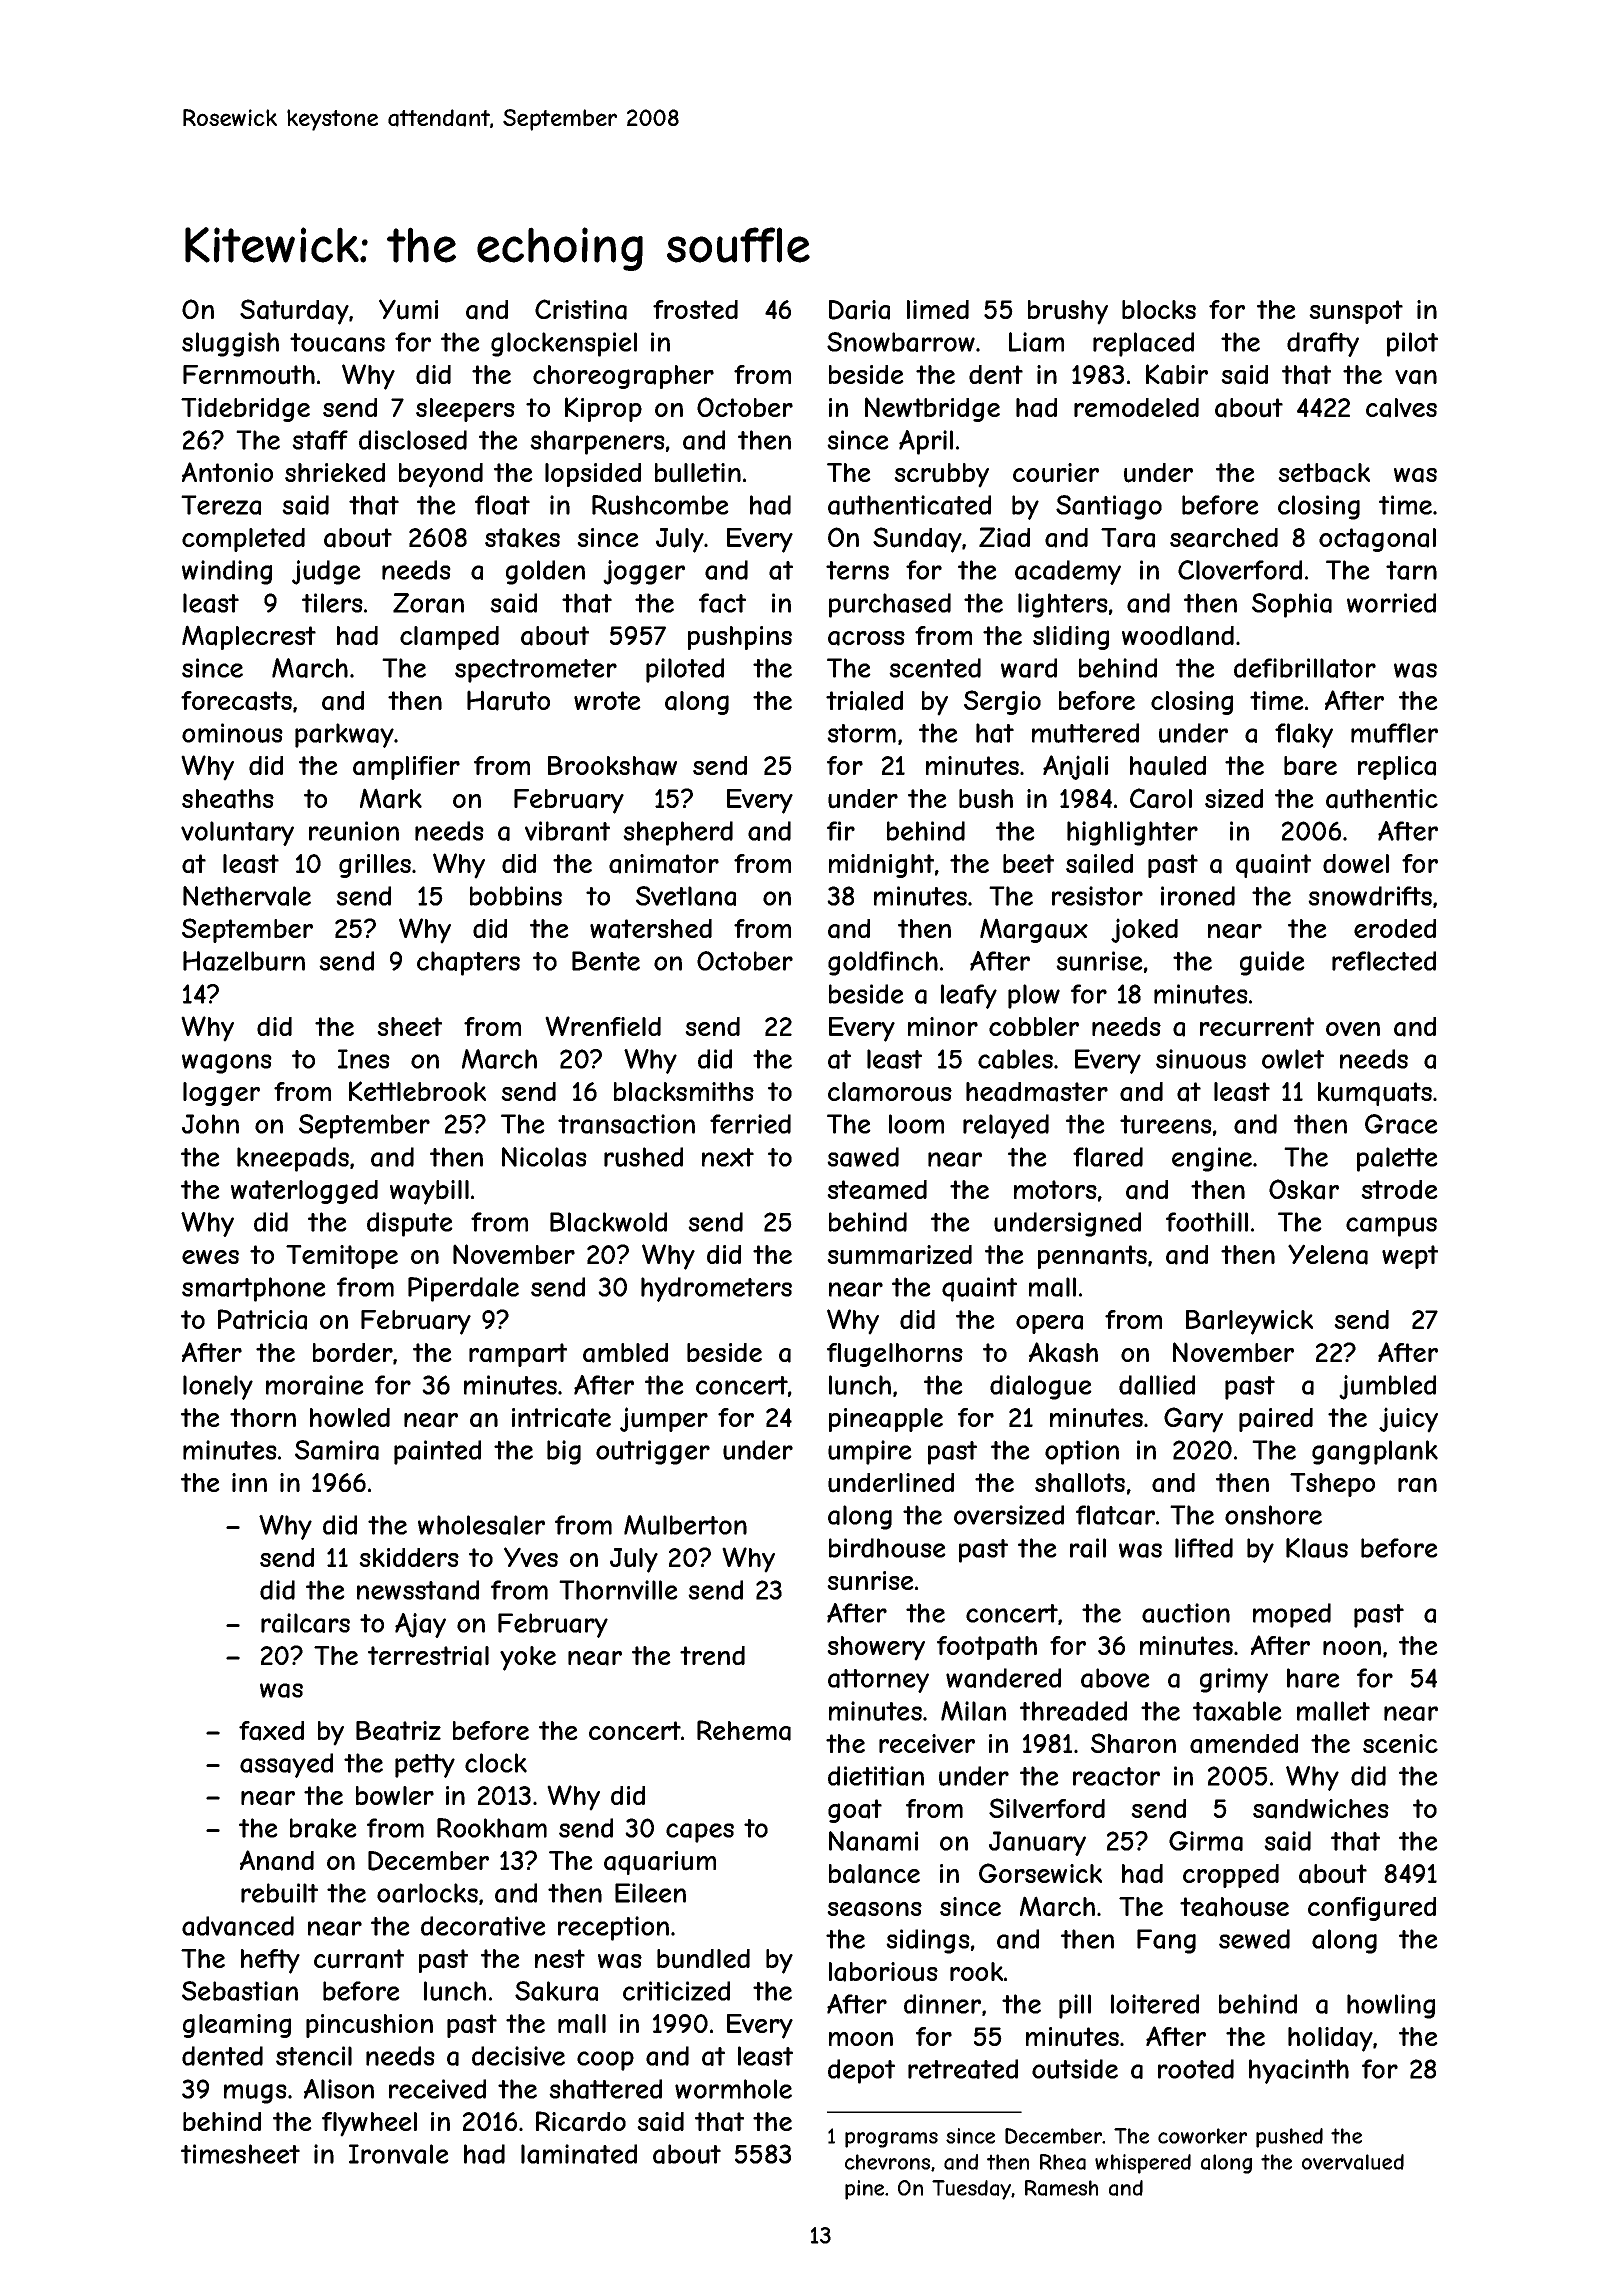 The width and height of the page is (1620, 2292). Describe the element at coordinates (857, 570) in the page. I see `terns` at that location.
